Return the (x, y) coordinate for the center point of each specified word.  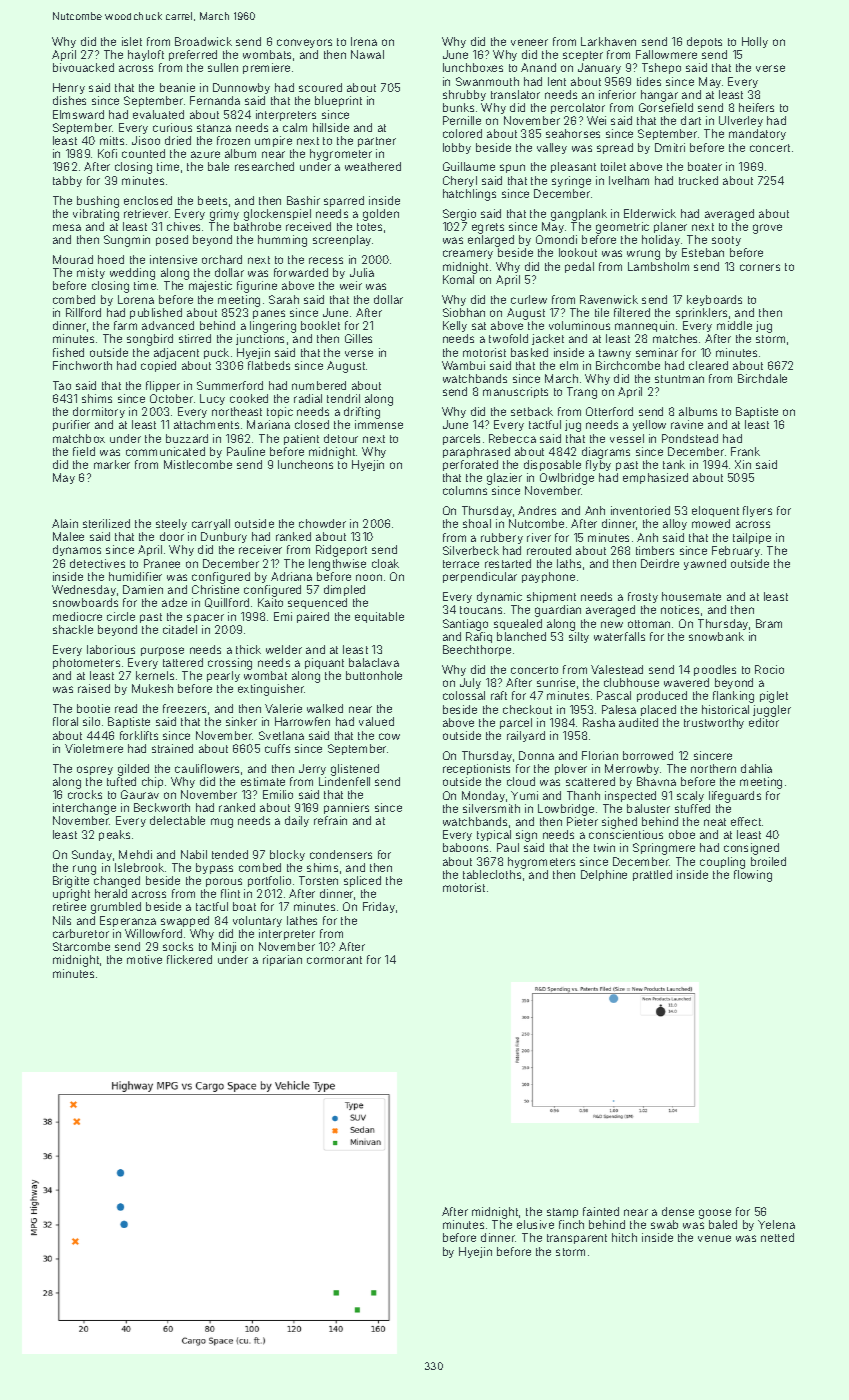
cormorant (334, 960)
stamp (562, 1213)
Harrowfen (302, 721)
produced (662, 696)
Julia (362, 272)
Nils (62, 920)
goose (715, 1214)
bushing (98, 202)
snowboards (85, 602)
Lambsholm (658, 266)
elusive (535, 1224)
